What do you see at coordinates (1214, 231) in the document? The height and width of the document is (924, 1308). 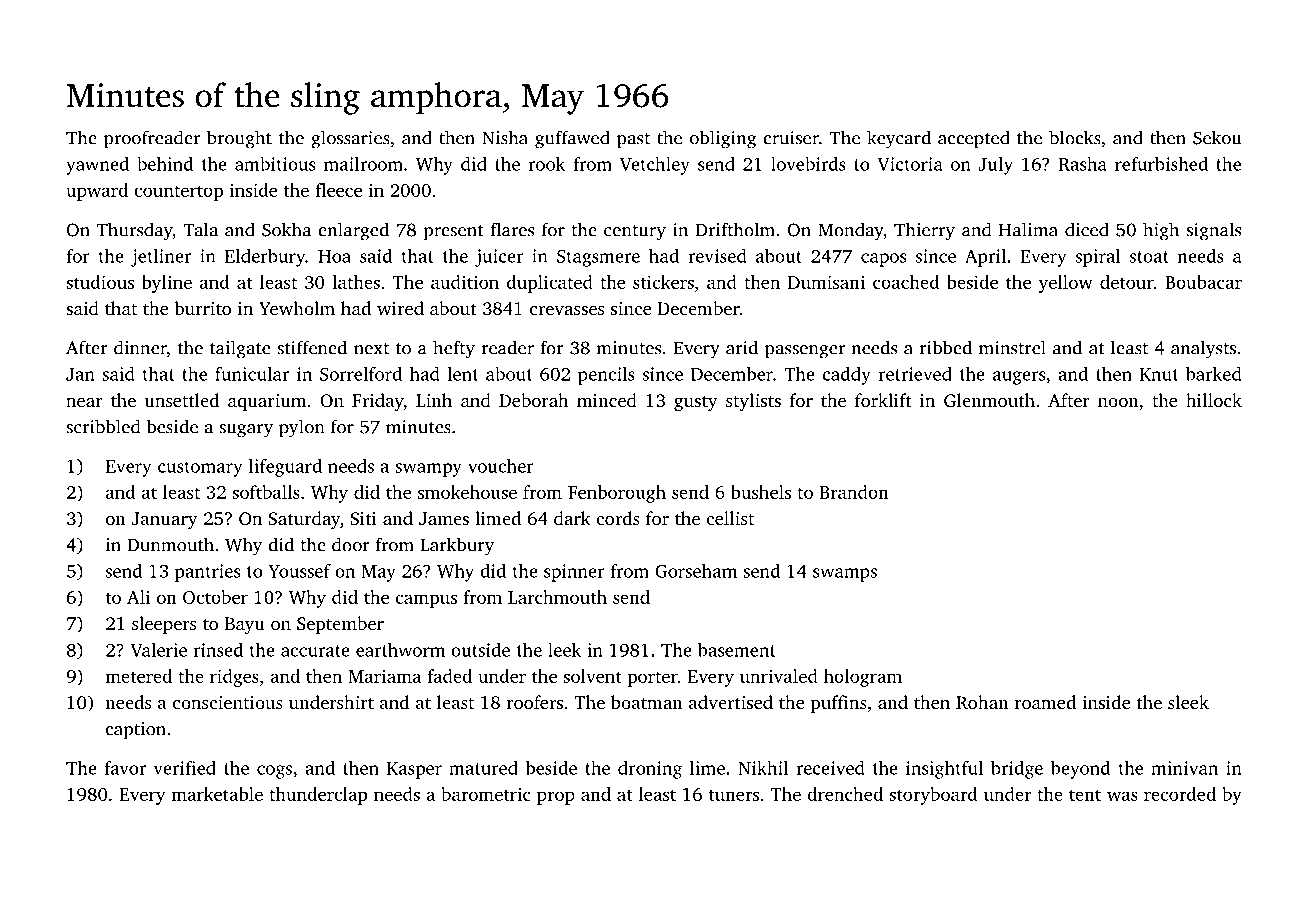 I see `signals` at bounding box center [1214, 231].
